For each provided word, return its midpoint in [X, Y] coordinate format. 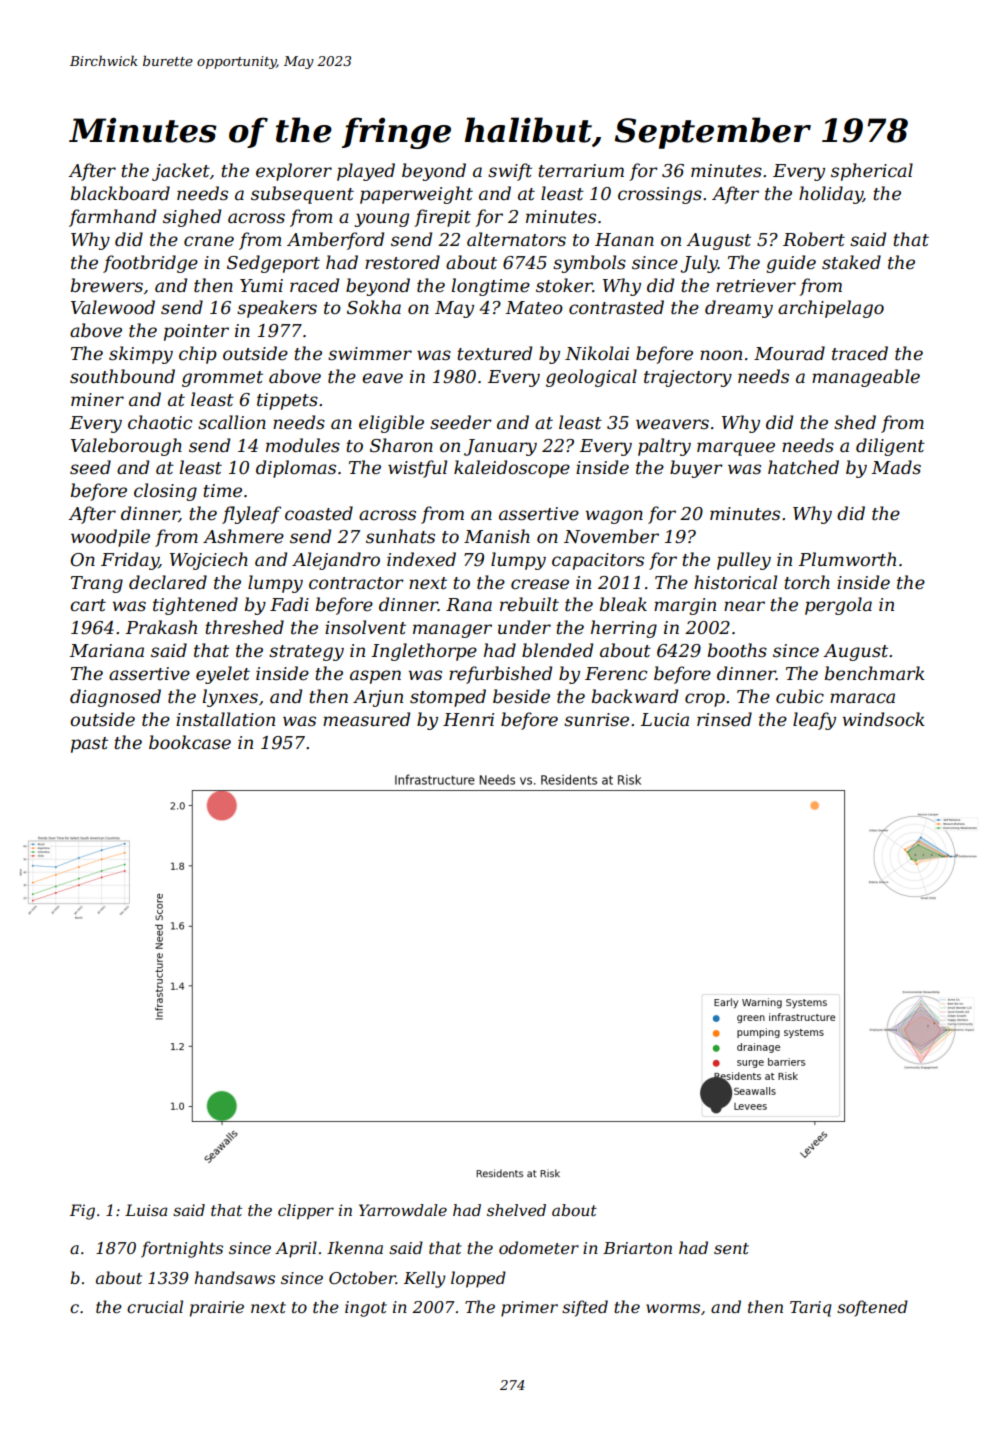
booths [737, 650]
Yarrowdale [403, 1210]
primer [529, 1309]
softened [872, 1308]
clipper [306, 1211]
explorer [294, 172]
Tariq [811, 1309]
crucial [155, 1306]
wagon [614, 517]
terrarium [581, 170]
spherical [872, 172]
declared [168, 582]
